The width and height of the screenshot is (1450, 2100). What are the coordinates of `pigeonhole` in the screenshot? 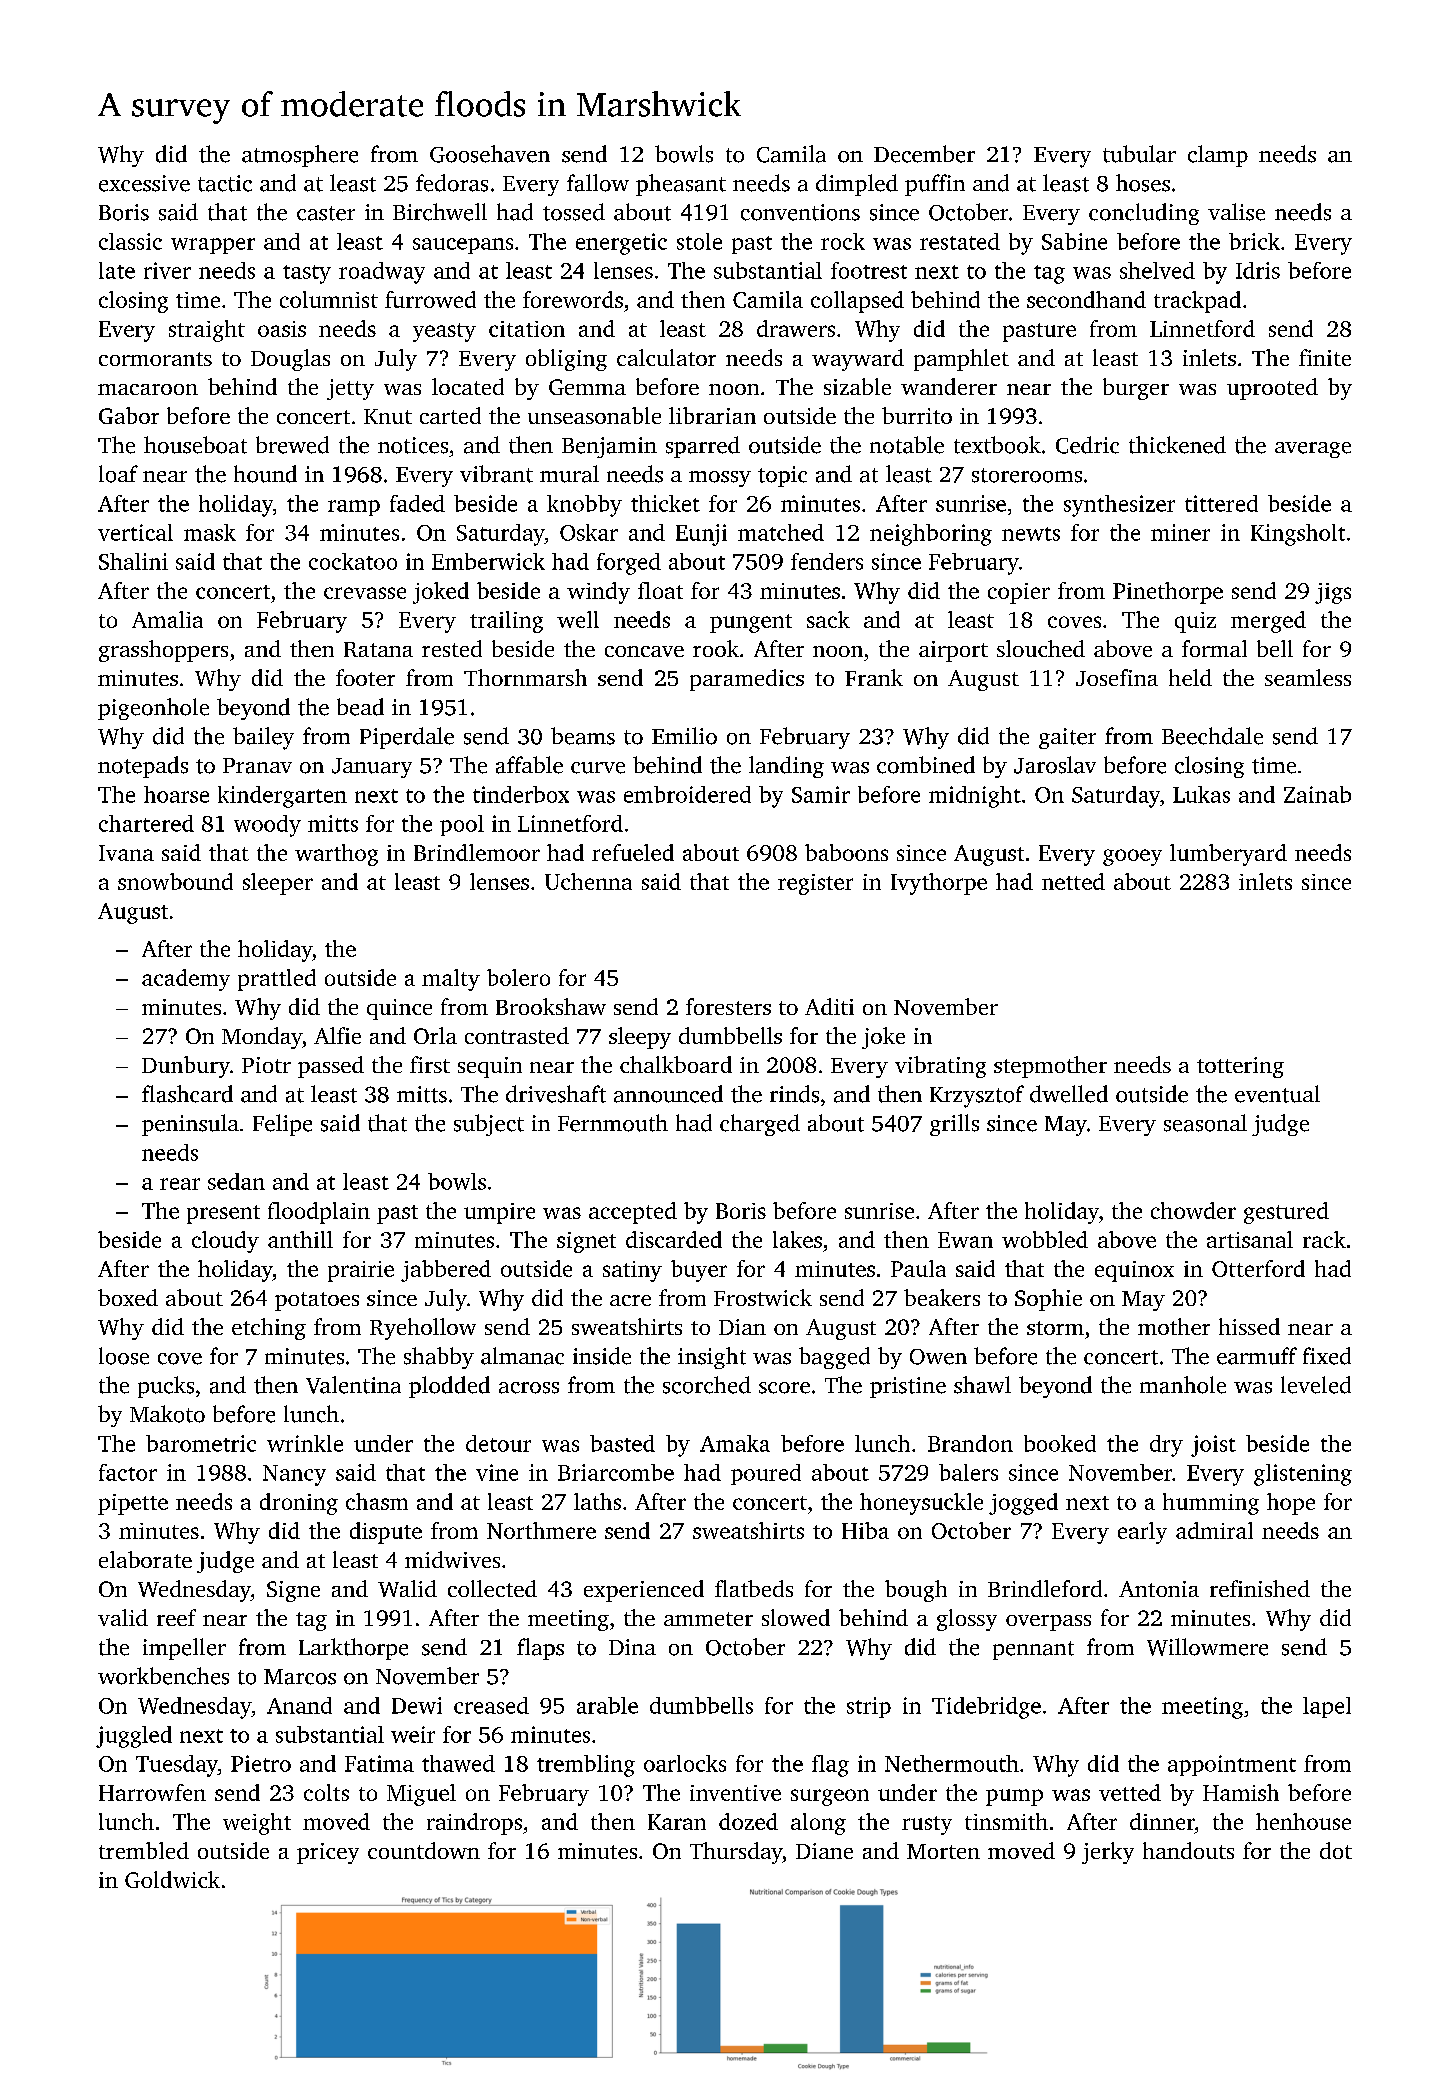 It's located at (153, 709).
